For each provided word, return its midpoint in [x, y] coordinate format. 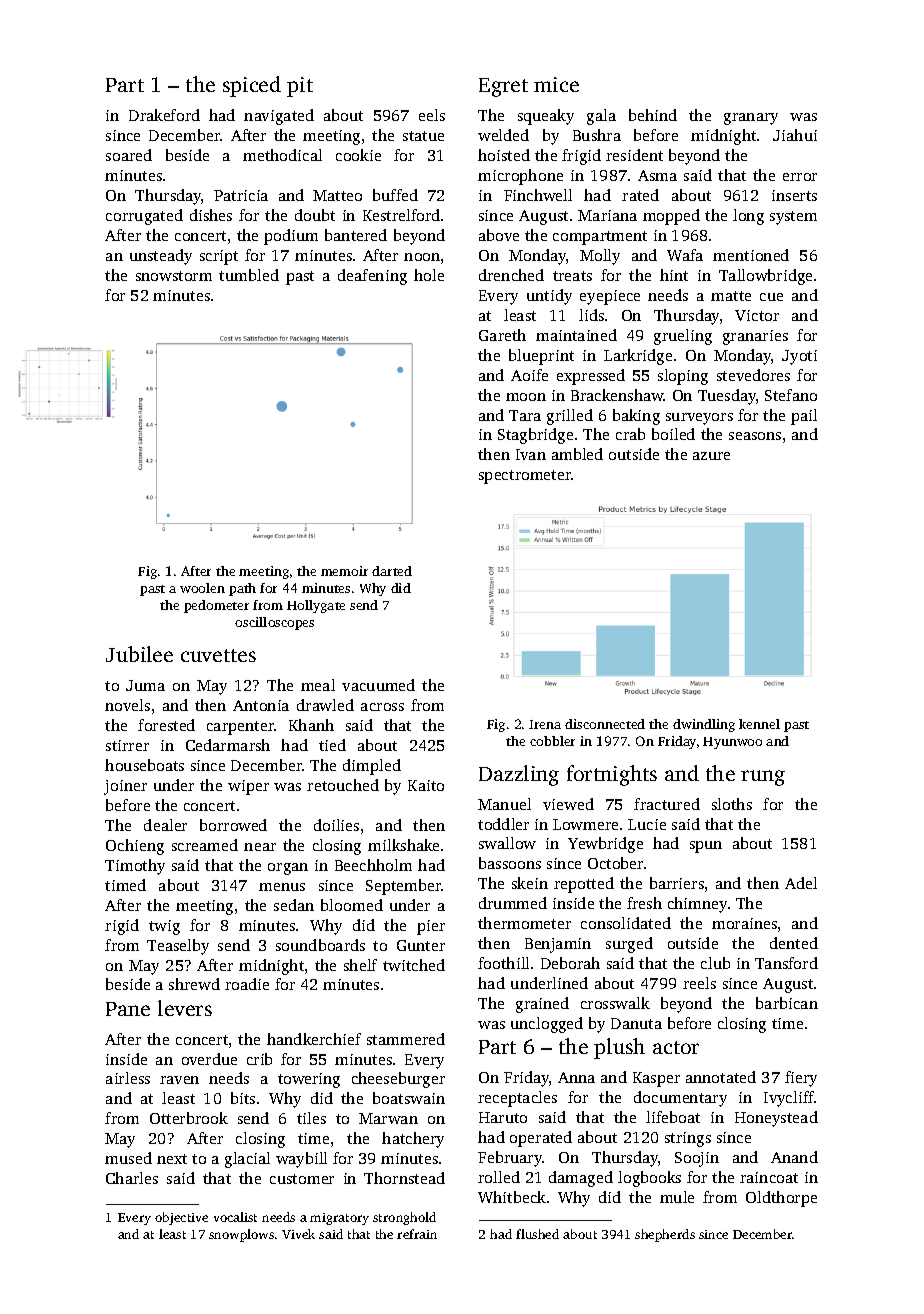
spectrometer [525, 477]
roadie [247, 984]
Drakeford [164, 115]
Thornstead [404, 1178]
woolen [202, 588]
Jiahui [795, 135]
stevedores [753, 375]
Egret [503, 87]
